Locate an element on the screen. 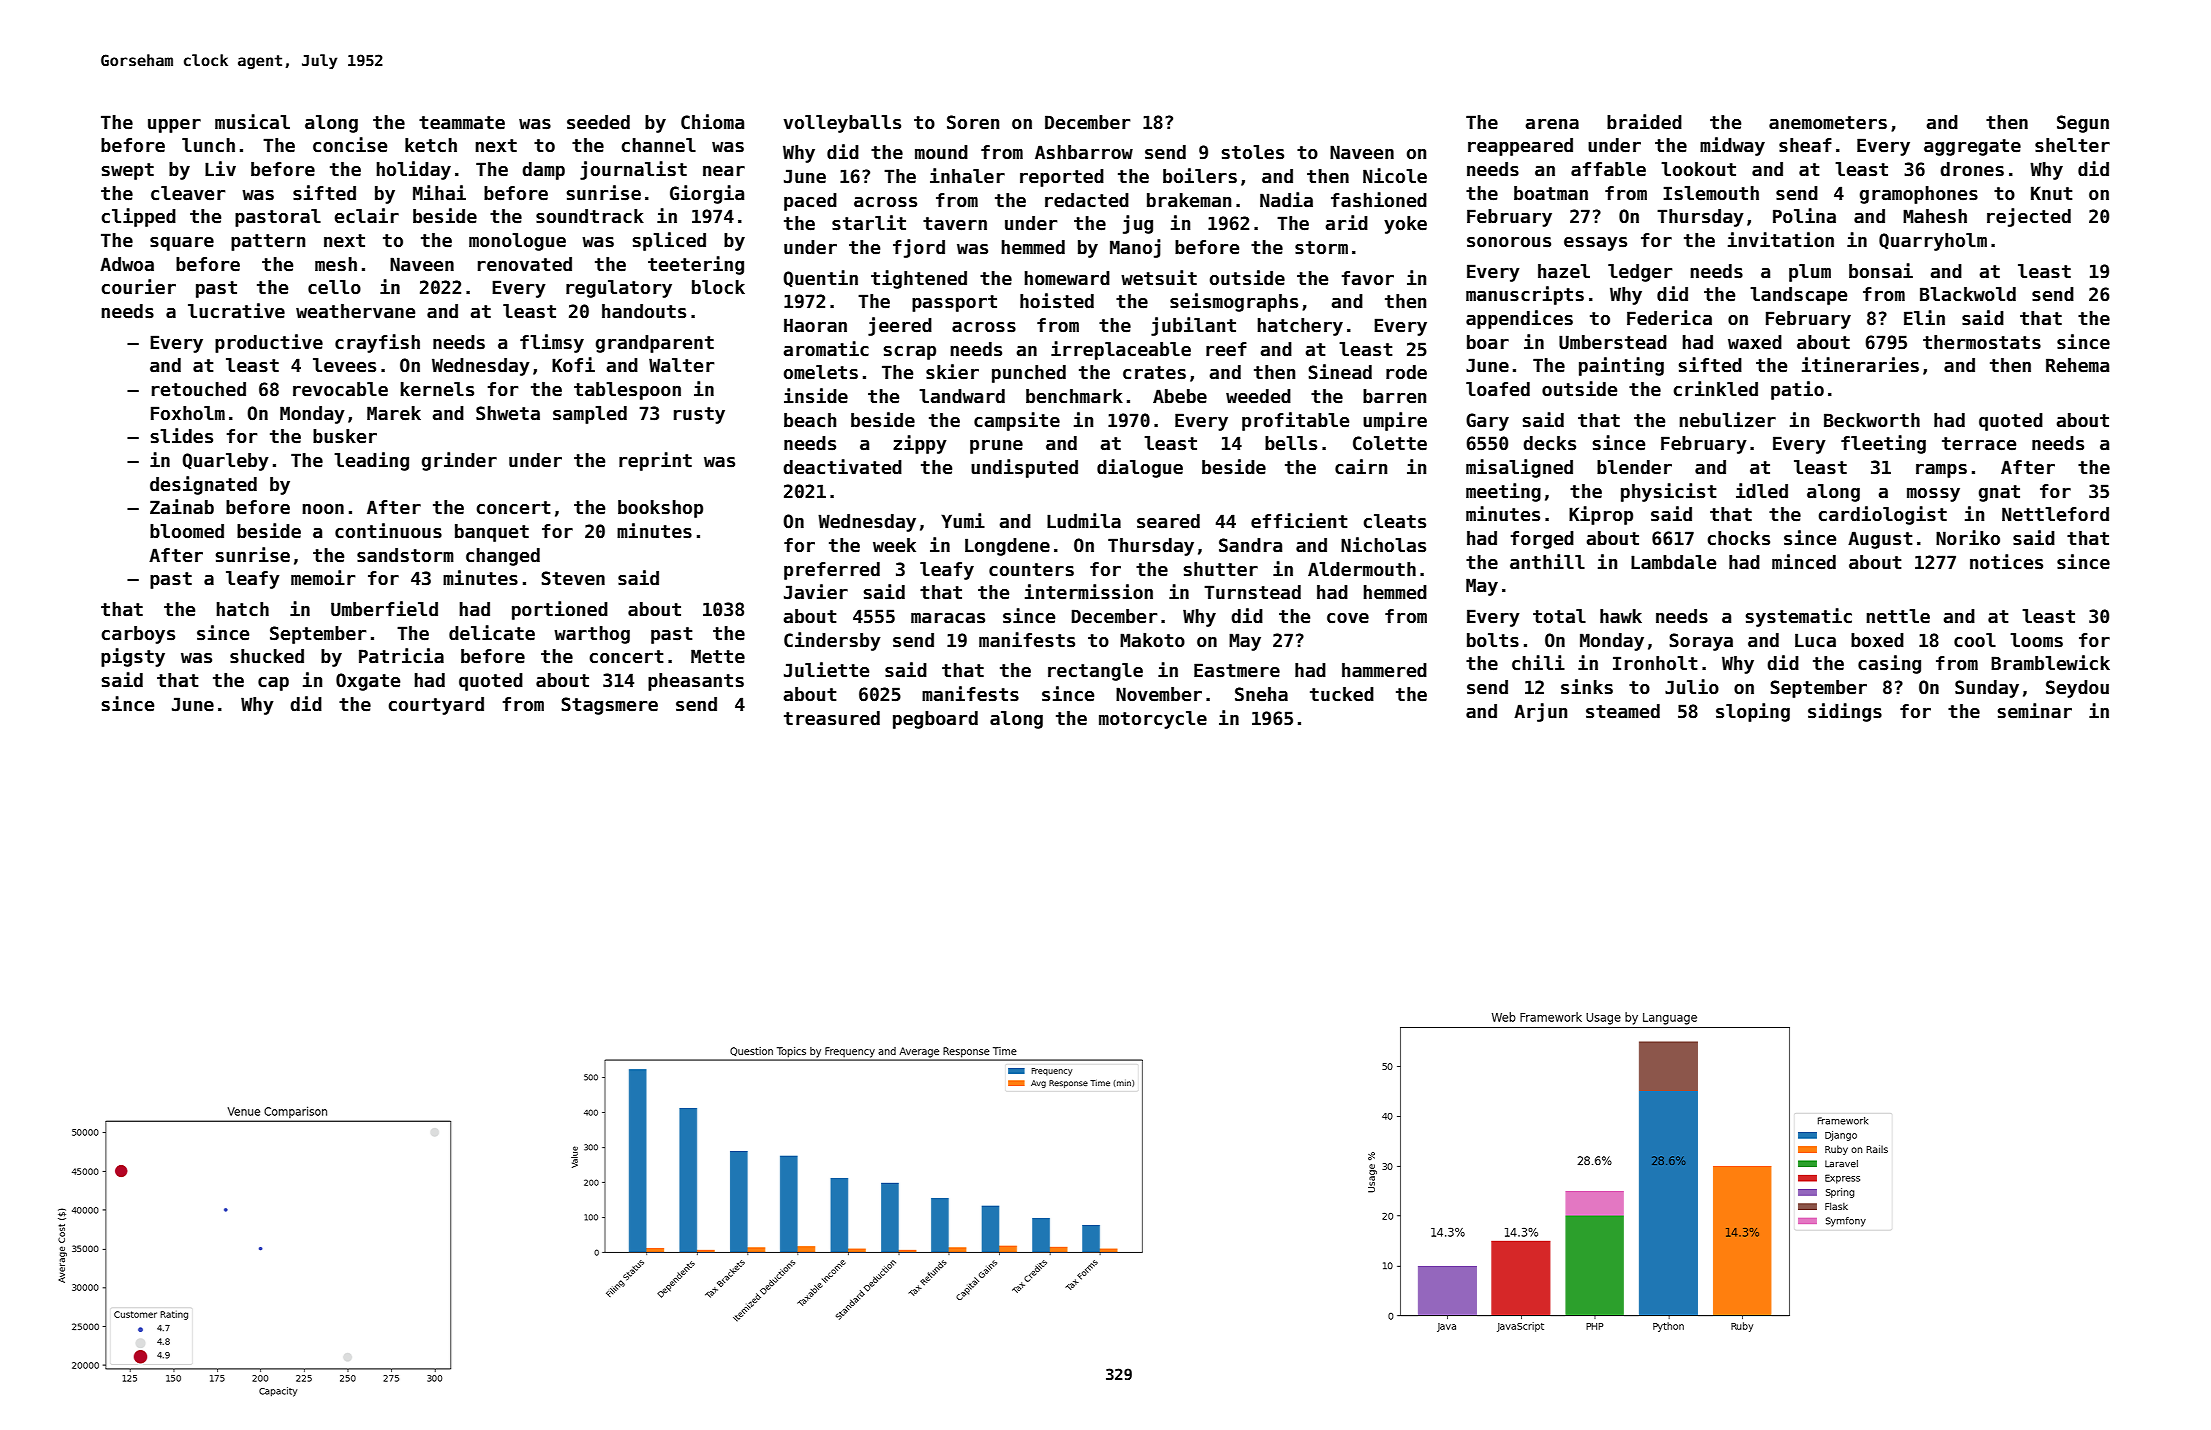 The width and height of the screenshot is (2211, 1430). shelter is located at coordinates (2072, 145).
